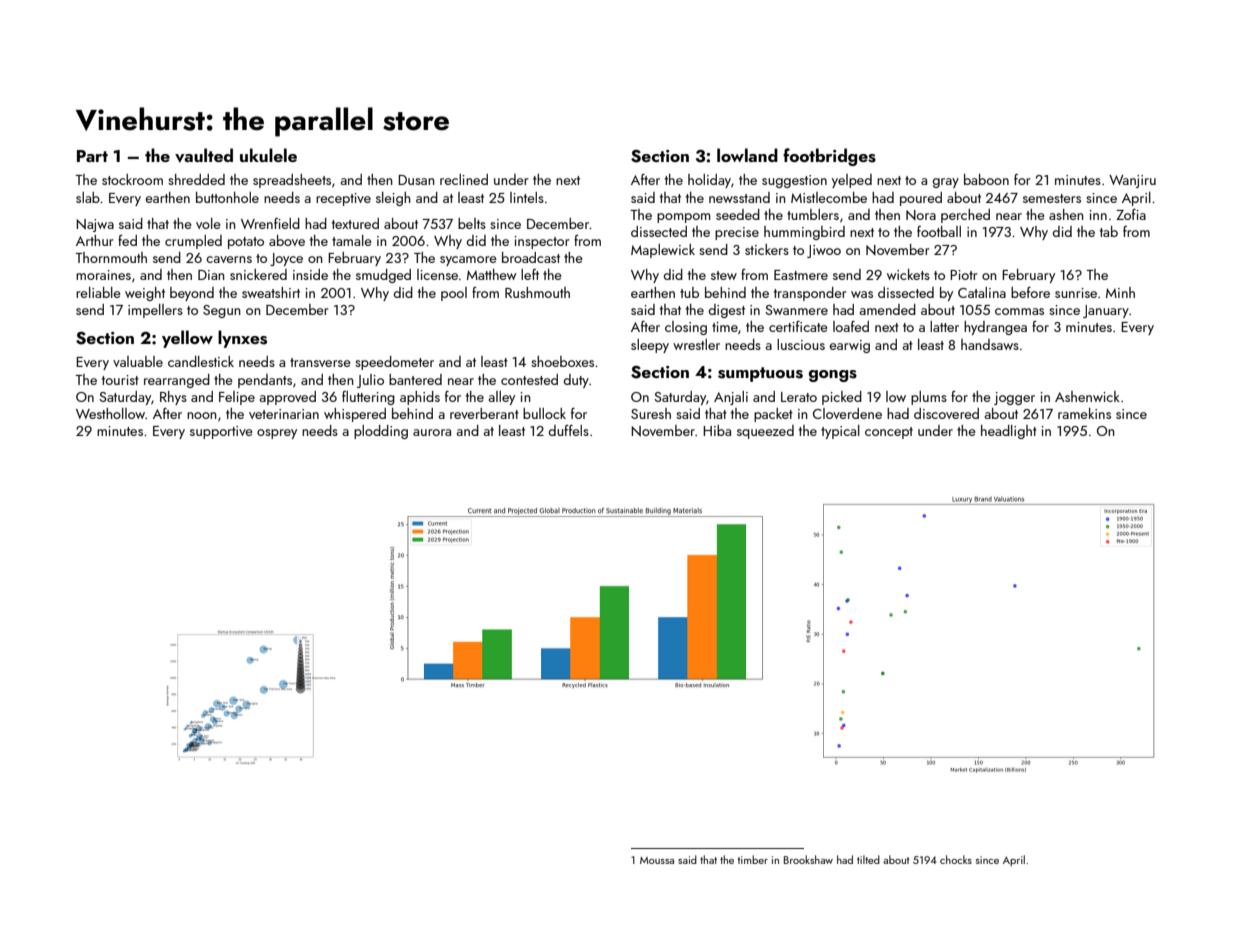 The width and height of the screenshot is (1233, 952). I want to click on tilted, so click(868, 859).
